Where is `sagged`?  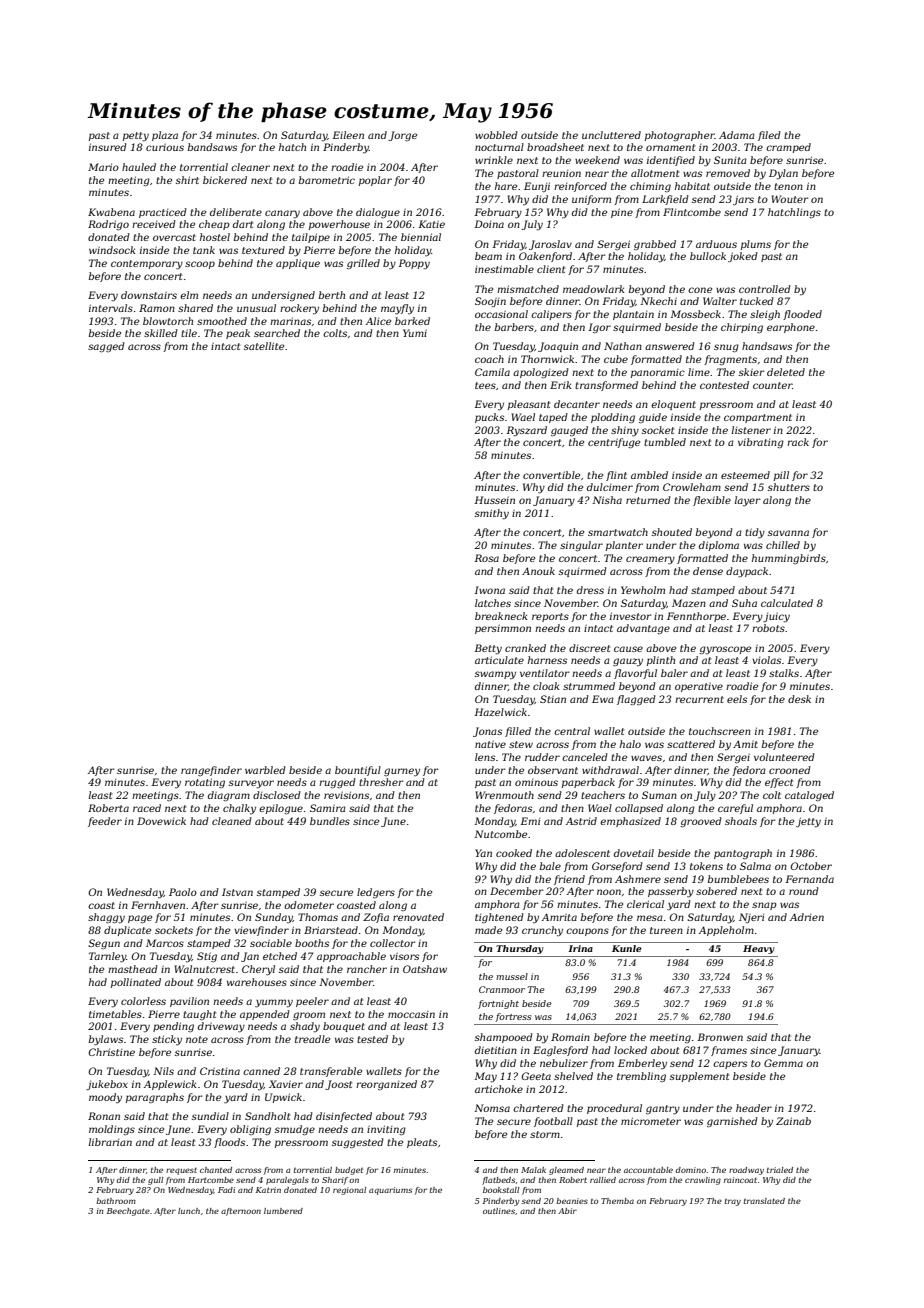
sagged is located at coordinates (106, 347).
